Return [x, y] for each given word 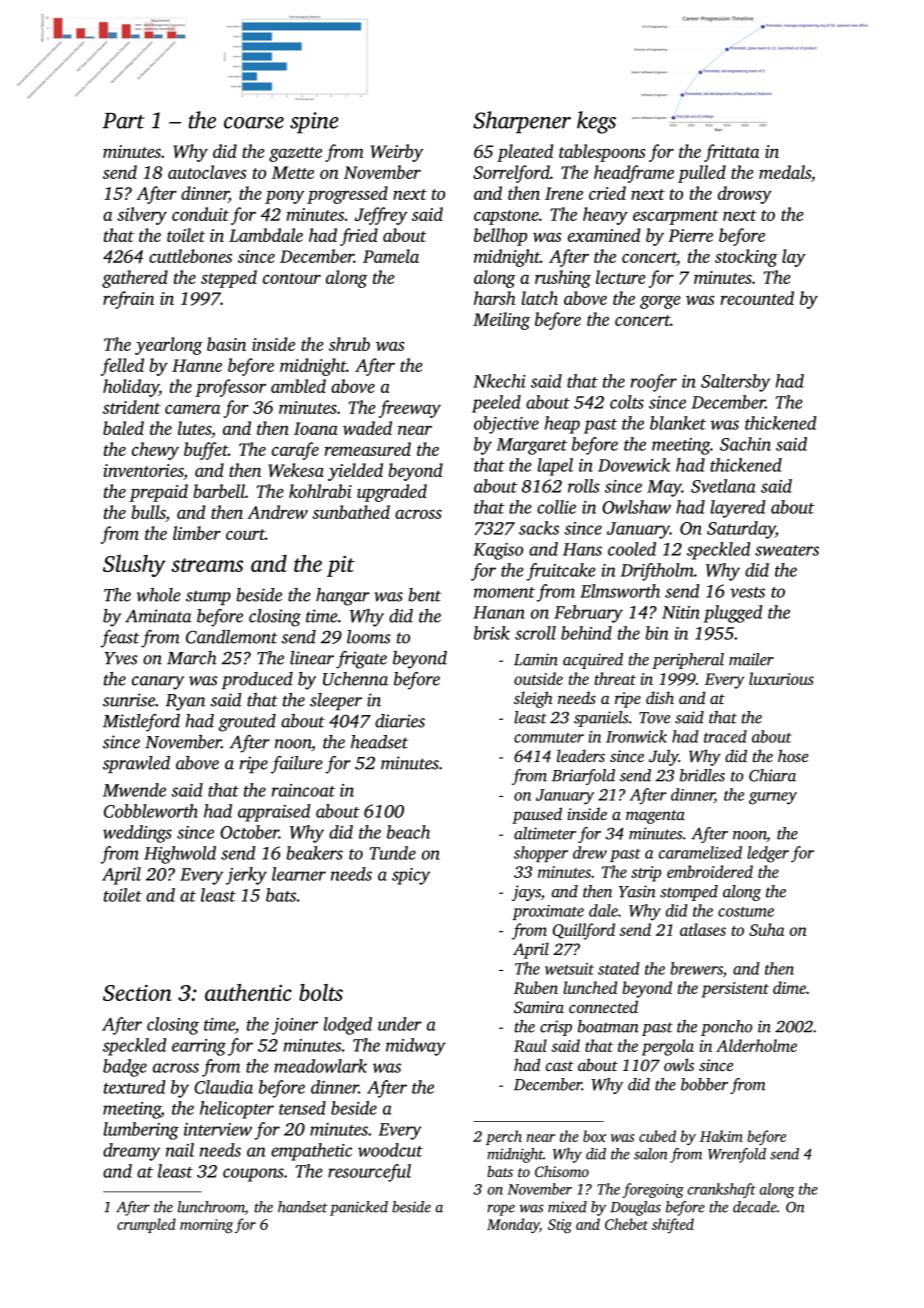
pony [284, 197]
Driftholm [657, 572]
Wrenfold [737, 1155]
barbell [219, 491]
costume [746, 912]
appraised [274, 813]
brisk [492, 633]
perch [504, 1137]
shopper [541, 854]
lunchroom [211, 1208]
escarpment [676, 217]
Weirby [397, 153]
